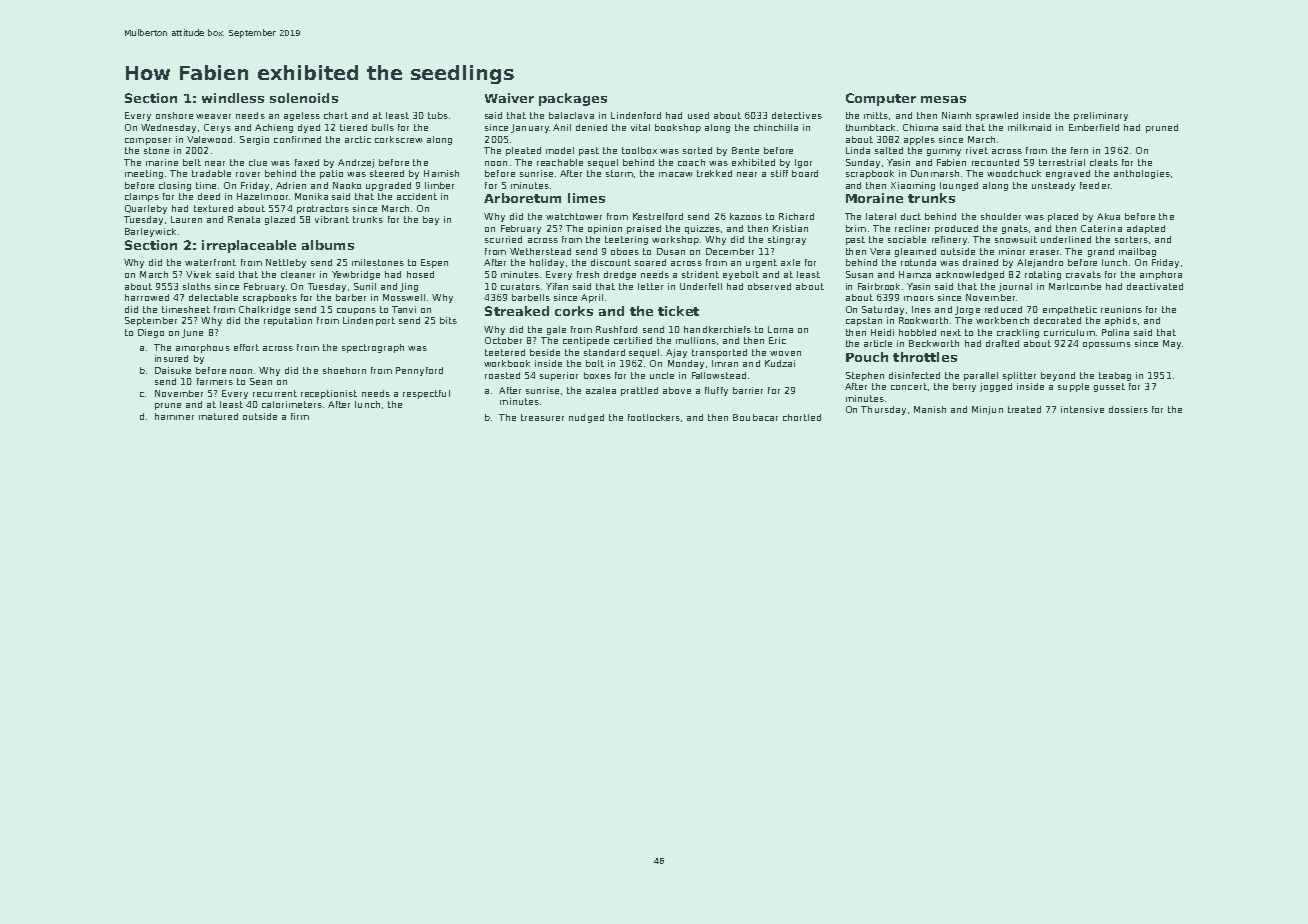 The image size is (1308, 924). What do you see at coordinates (174, 115) in the page?
I see `onshore` at bounding box center [174, 115].
